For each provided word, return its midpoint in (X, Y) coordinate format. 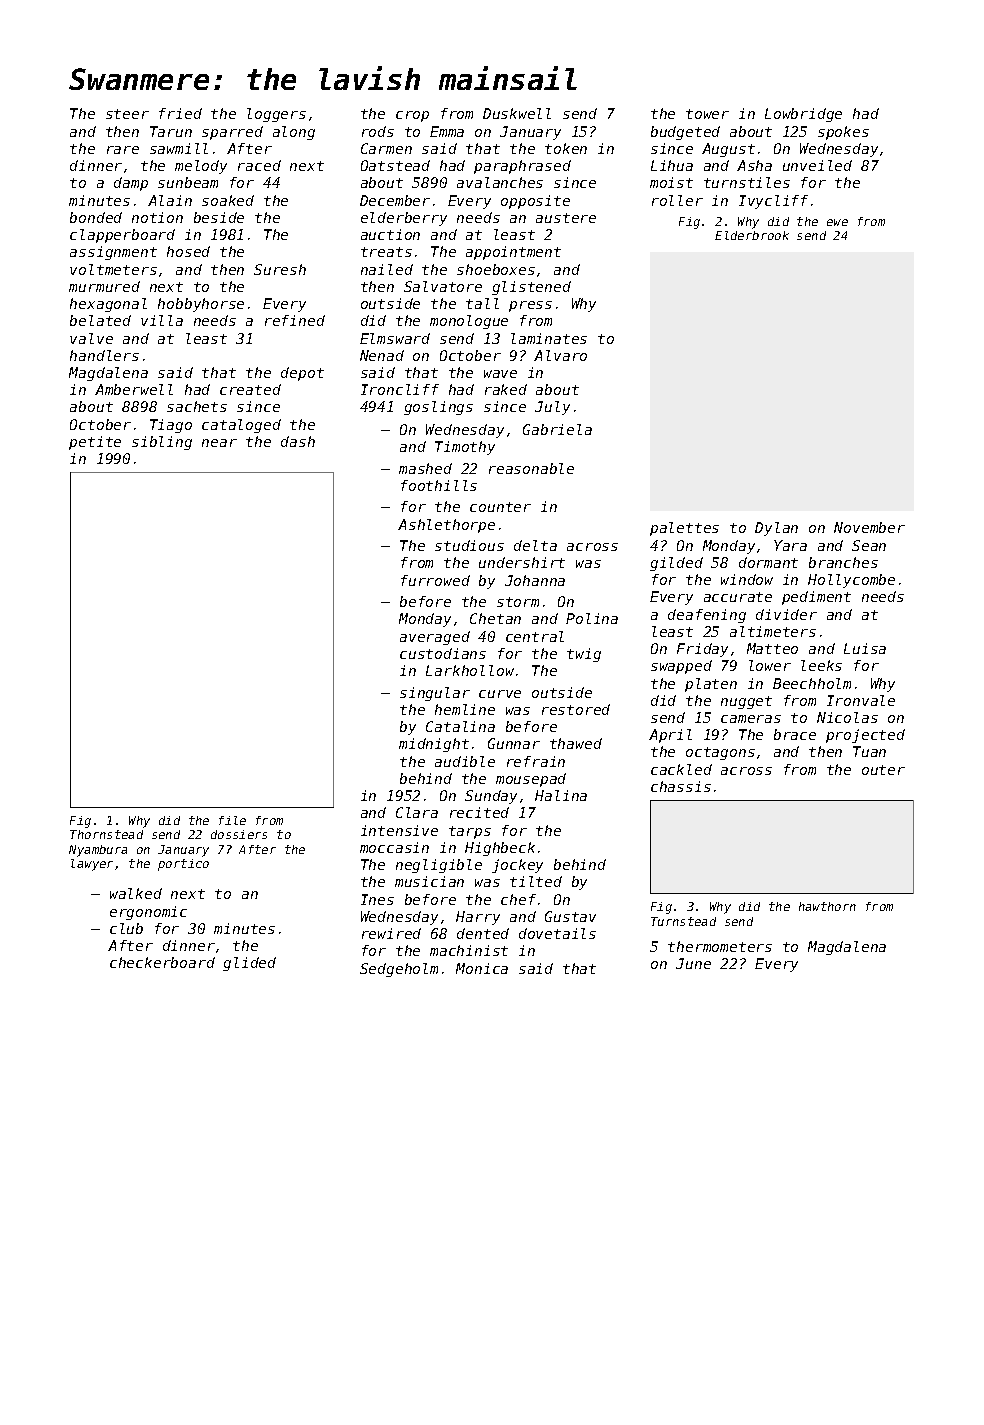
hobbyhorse (201, 305)
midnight (434, 745)
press (530, 306)
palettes (684, 529)
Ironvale (861, 700)
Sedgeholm (399, 970)
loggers (276, 115)
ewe (837, 222)
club (126, 928)
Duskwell (517, 113)
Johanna (535, 580)
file (232, 820)
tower (707, 114)
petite (95, 443)
